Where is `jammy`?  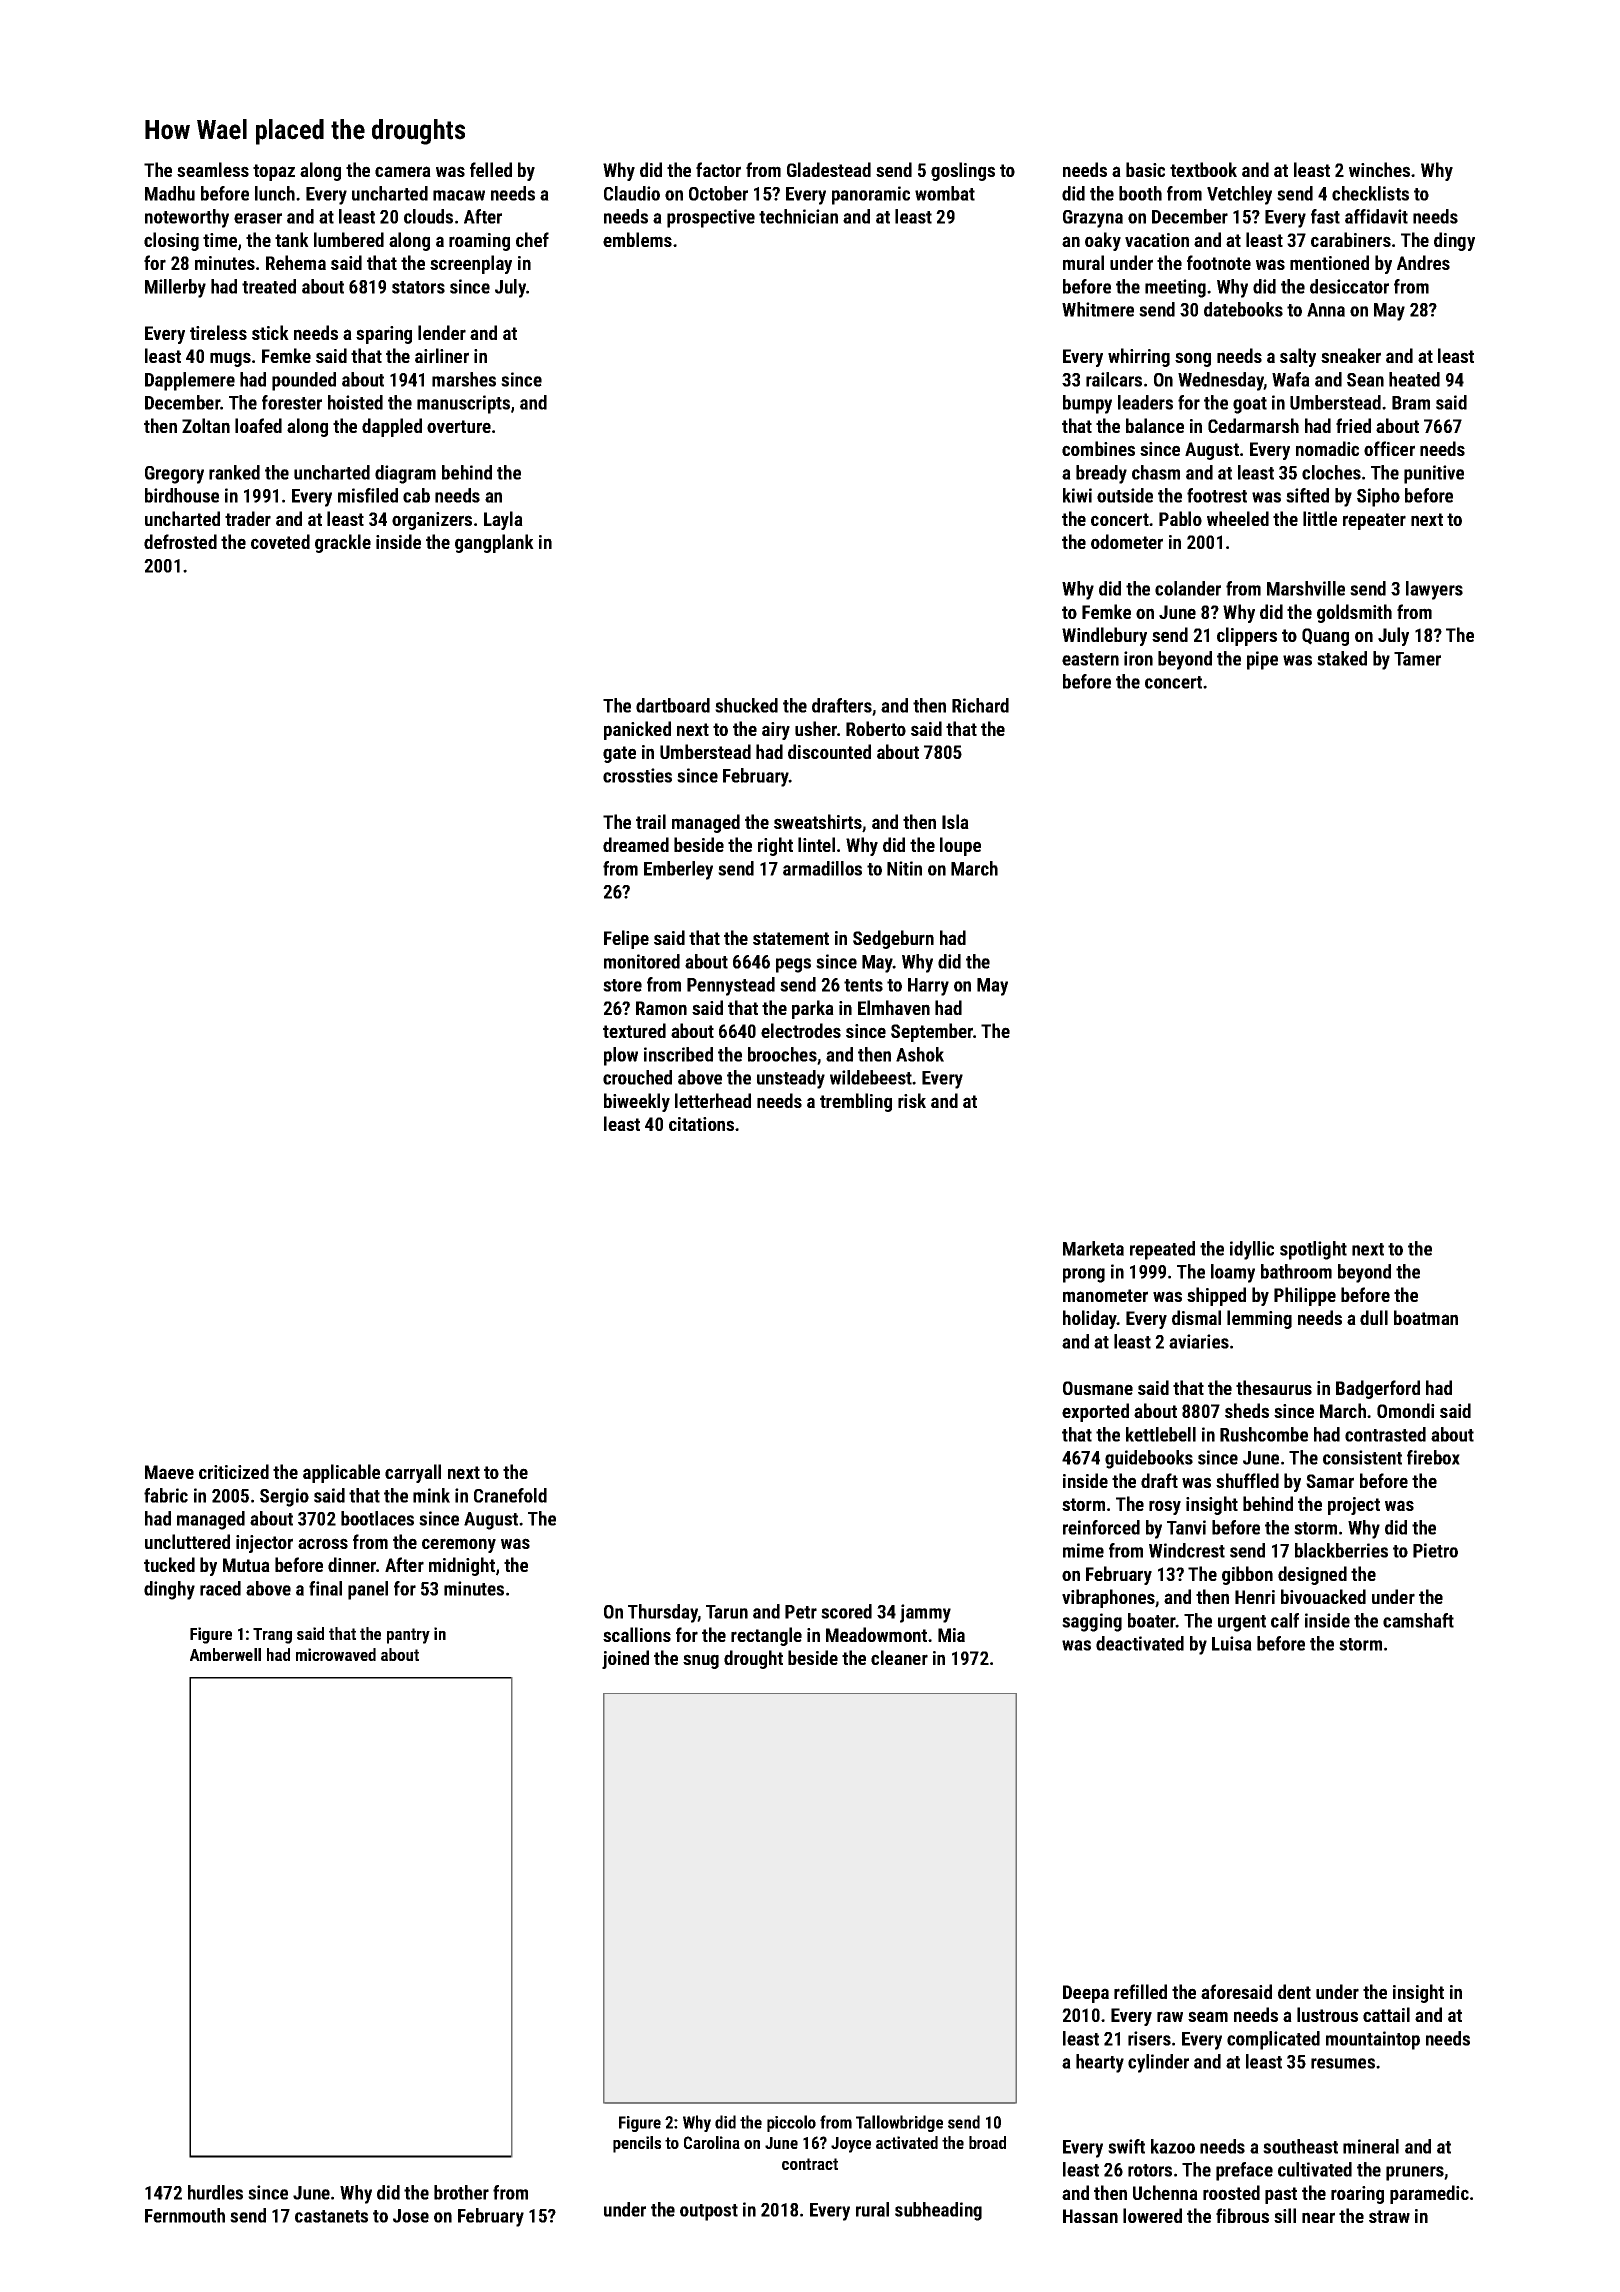 jammy is located at coordinates (925, 1613).
